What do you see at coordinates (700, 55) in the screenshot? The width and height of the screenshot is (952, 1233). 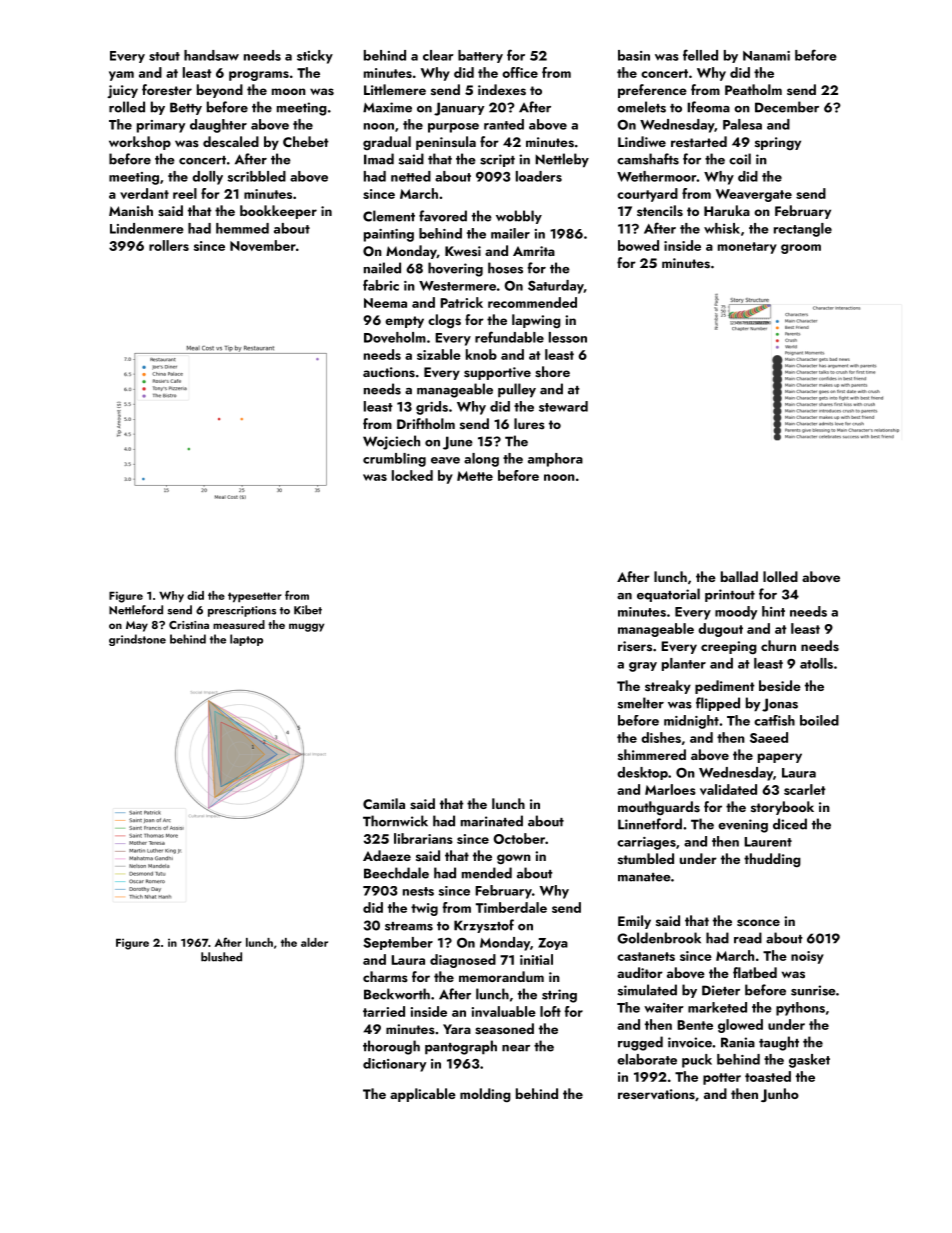 I see `felled` at bounding box center [700, 55].
